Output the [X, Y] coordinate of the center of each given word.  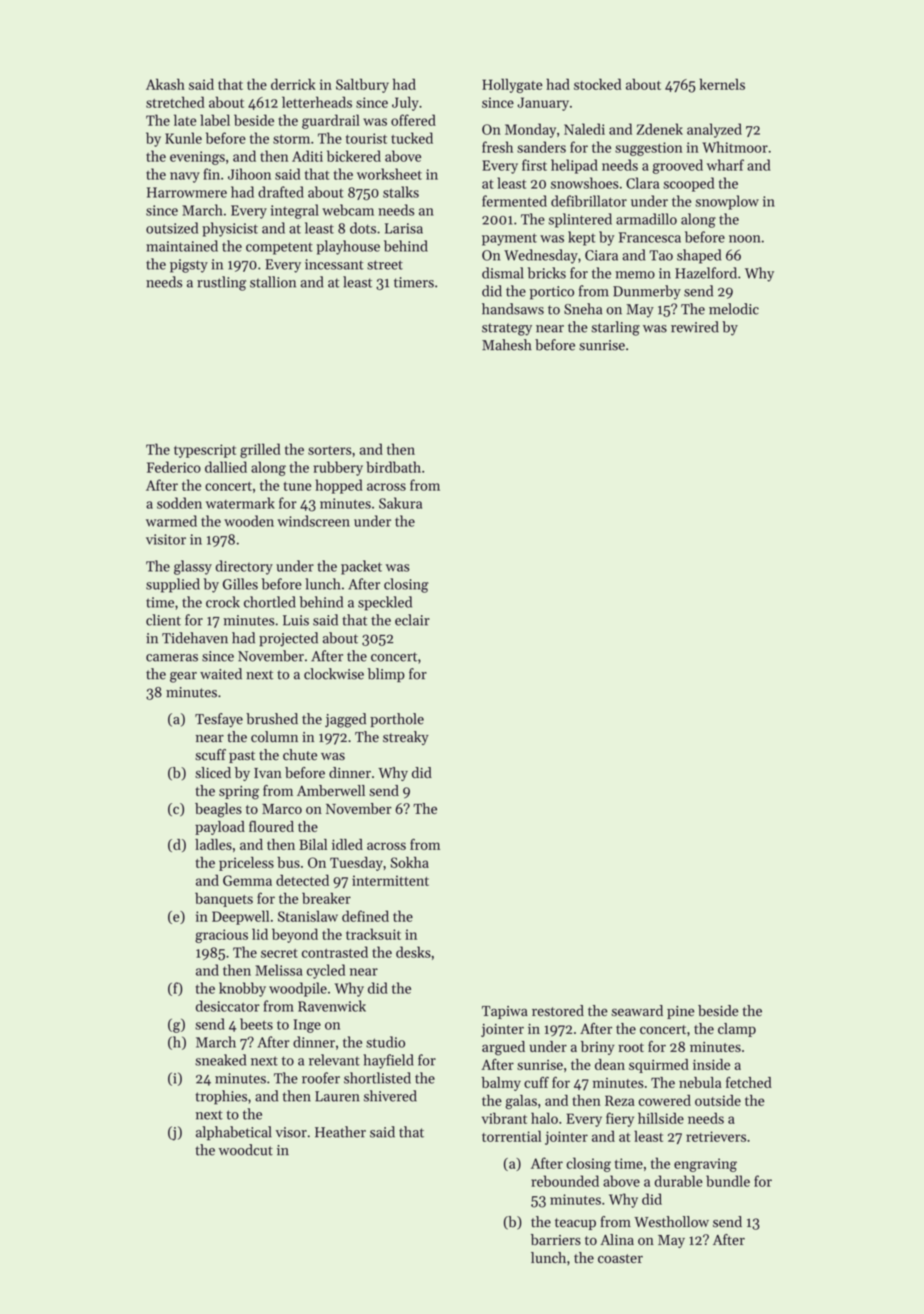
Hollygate [512, 85]
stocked [597, 84]
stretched [175, 102]
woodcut [246, 1150]
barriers [556, 1239]
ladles [213, 844]
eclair [412, 620]
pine [680, 1012]
